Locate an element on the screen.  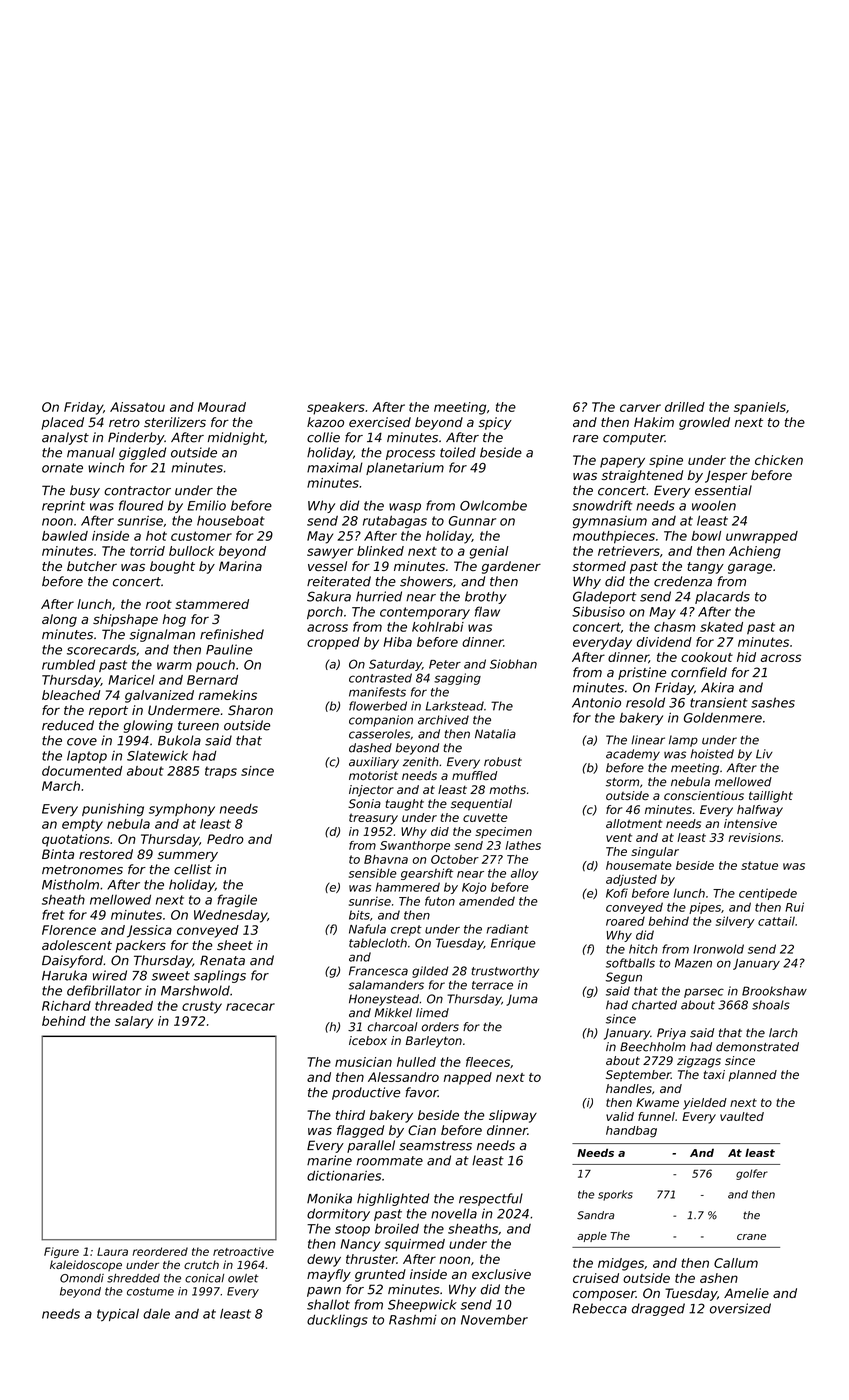
tureen is located at coordinates (198, 726).
